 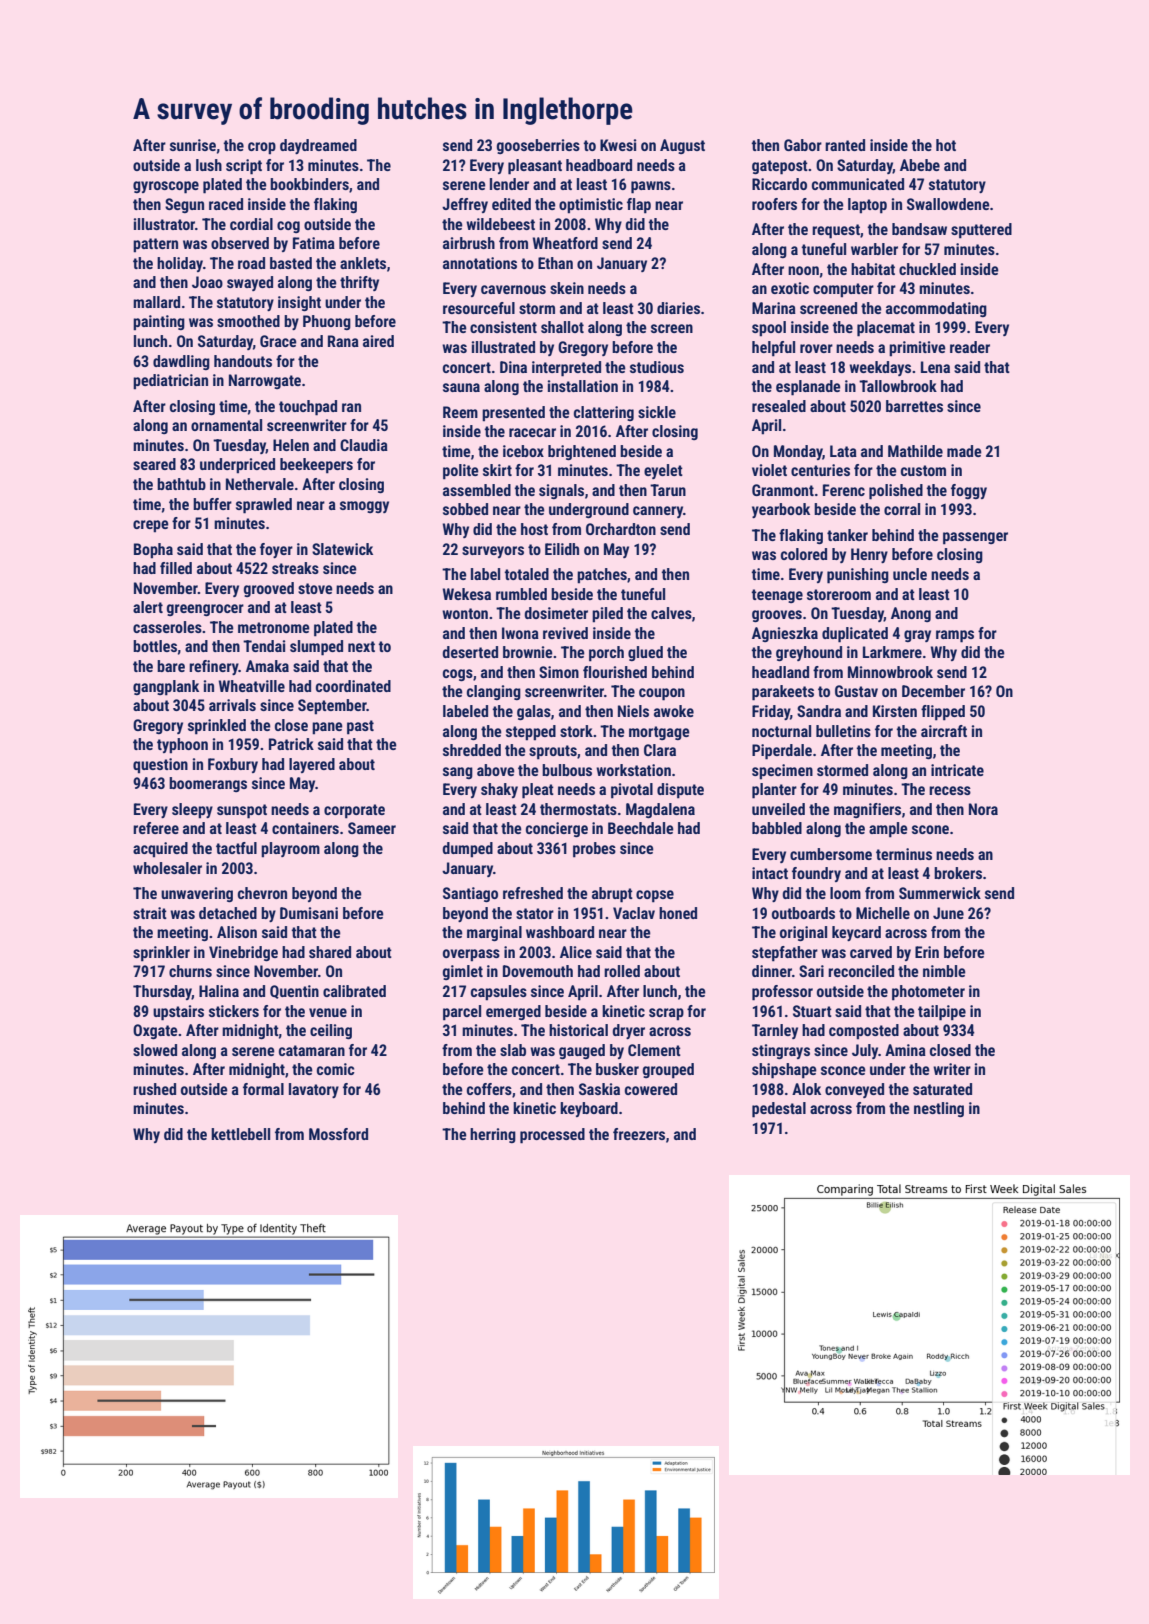 What do you see at coordinates (151, 526) in the screenshot?
I see `crepe` at bounding box center [151, 526].
